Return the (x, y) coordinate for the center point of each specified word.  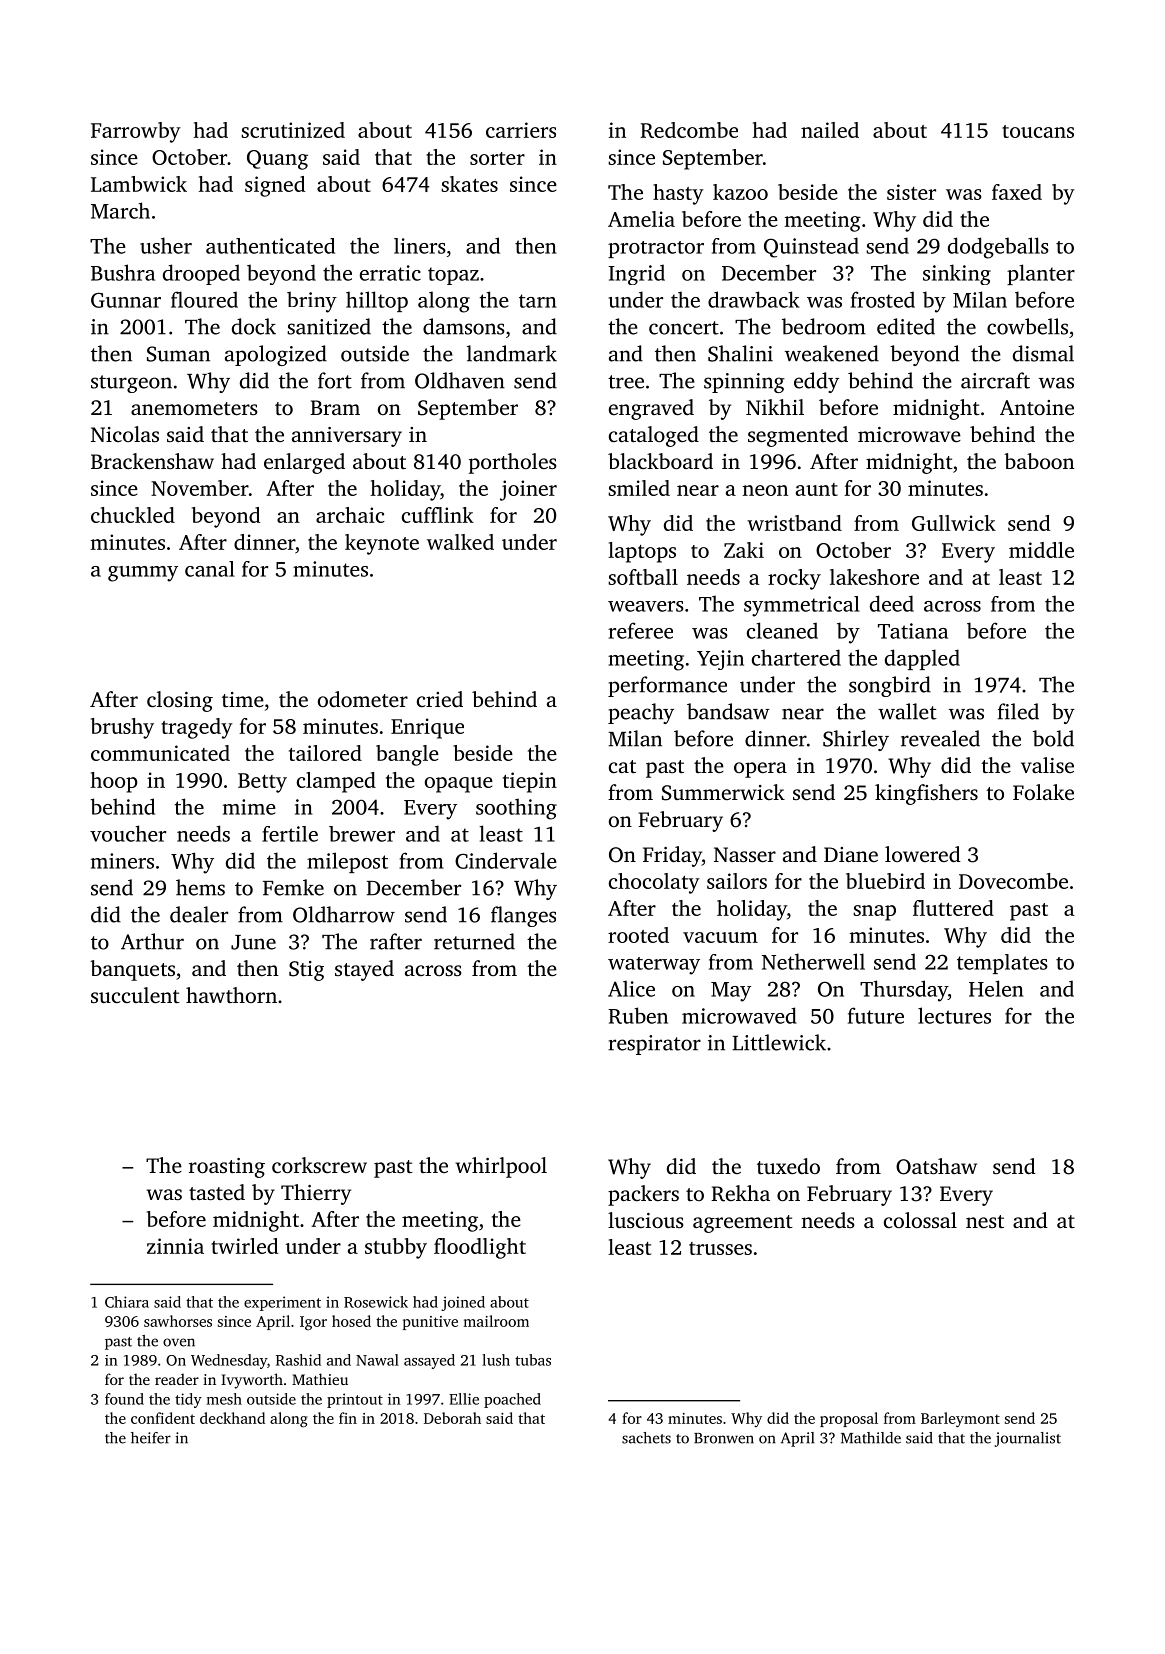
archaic (350, 515)
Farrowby (136, 132)
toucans (1038, 131)
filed (1018, 711)
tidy (188, 1400)
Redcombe (689, 130)
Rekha (740, 1193)
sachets (646, 1438)
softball (643, 577)
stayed (364, 970)
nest (985, 1221)
